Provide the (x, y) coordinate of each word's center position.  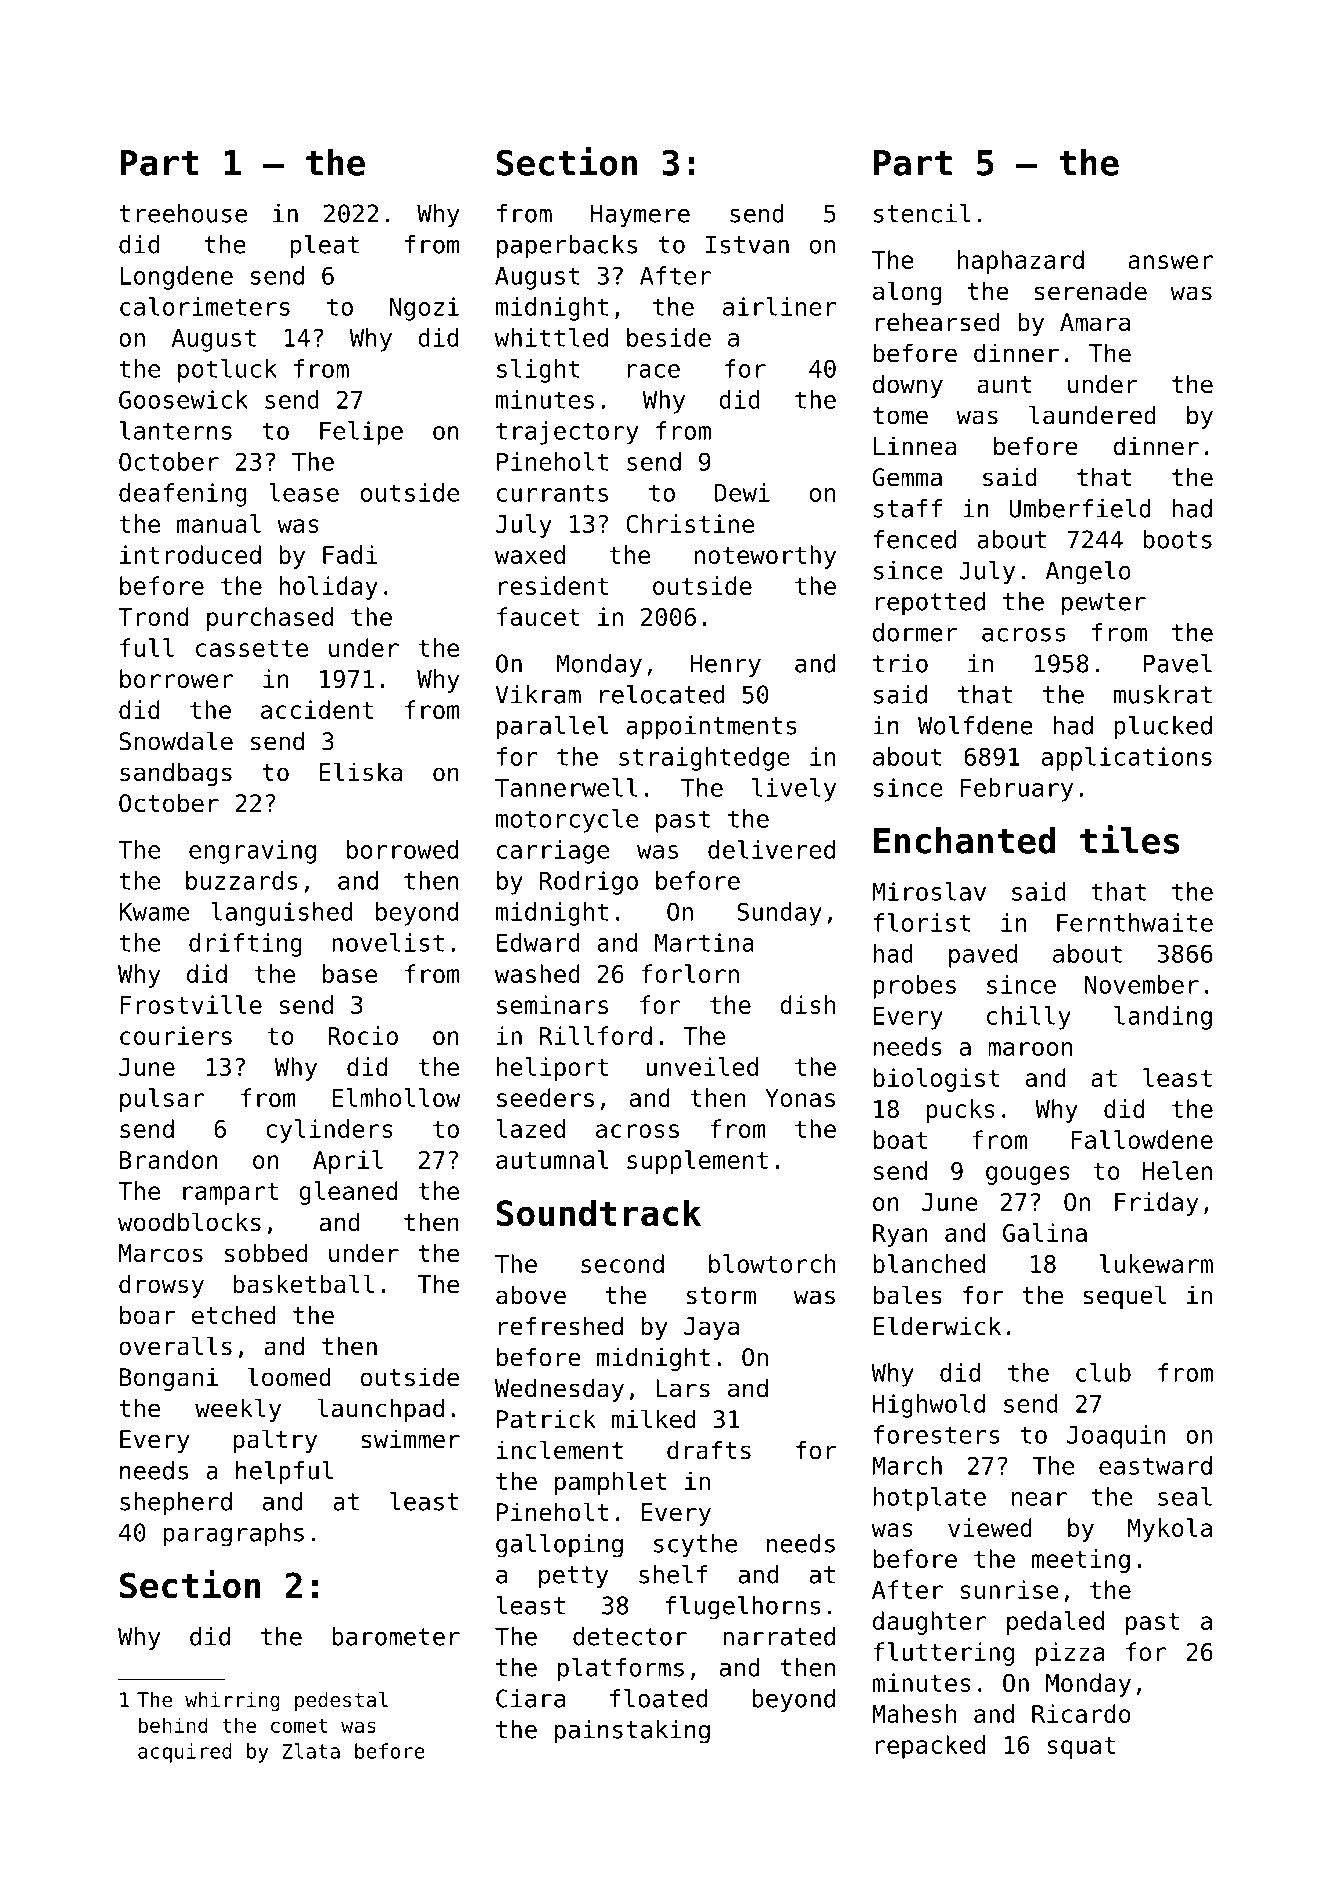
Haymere (640, 216)
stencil (922, 213)
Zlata (311, 1751)
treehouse (183, 213)
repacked (930, 1747)
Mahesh (914, 1713)
